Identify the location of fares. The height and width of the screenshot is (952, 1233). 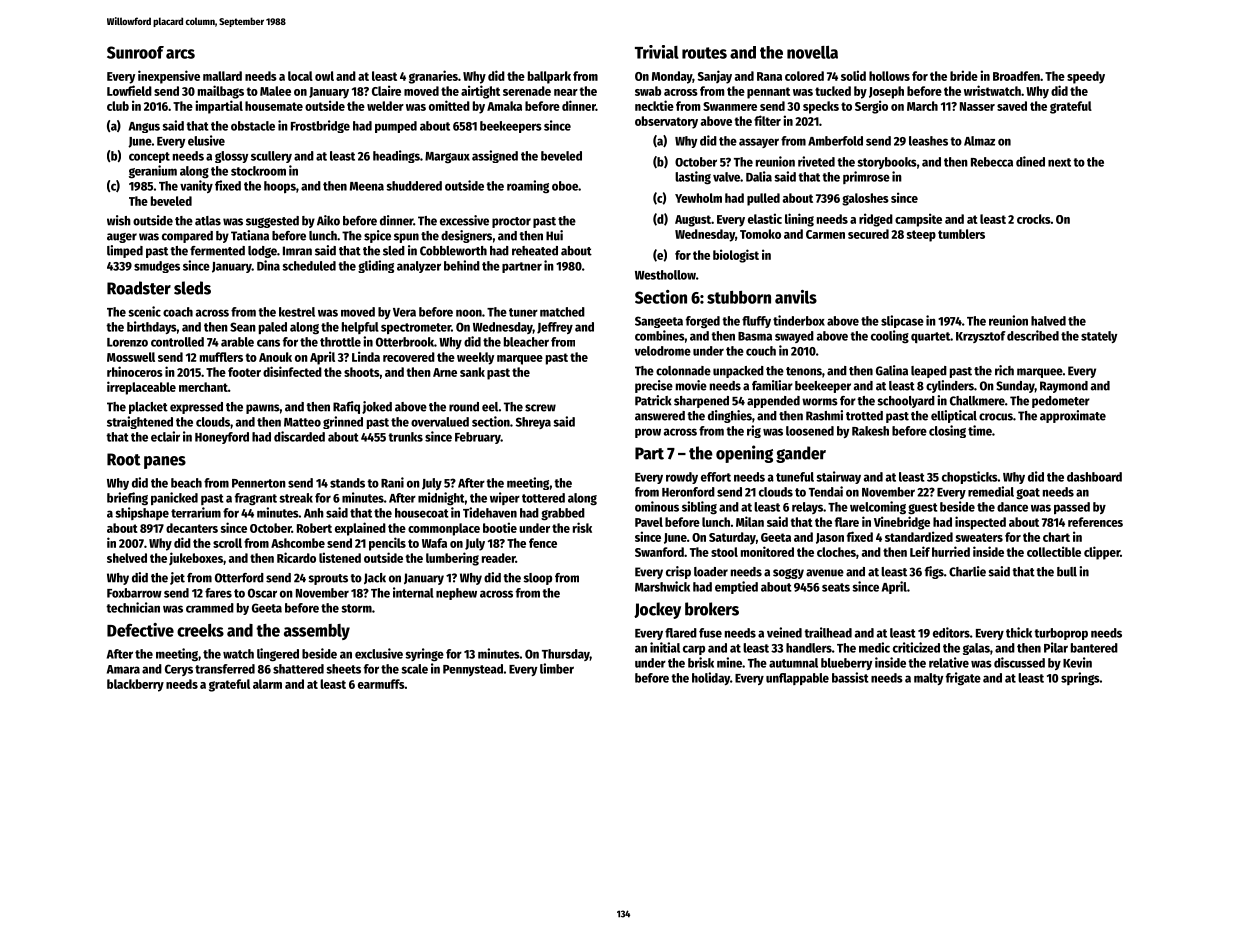
(218, 593).
